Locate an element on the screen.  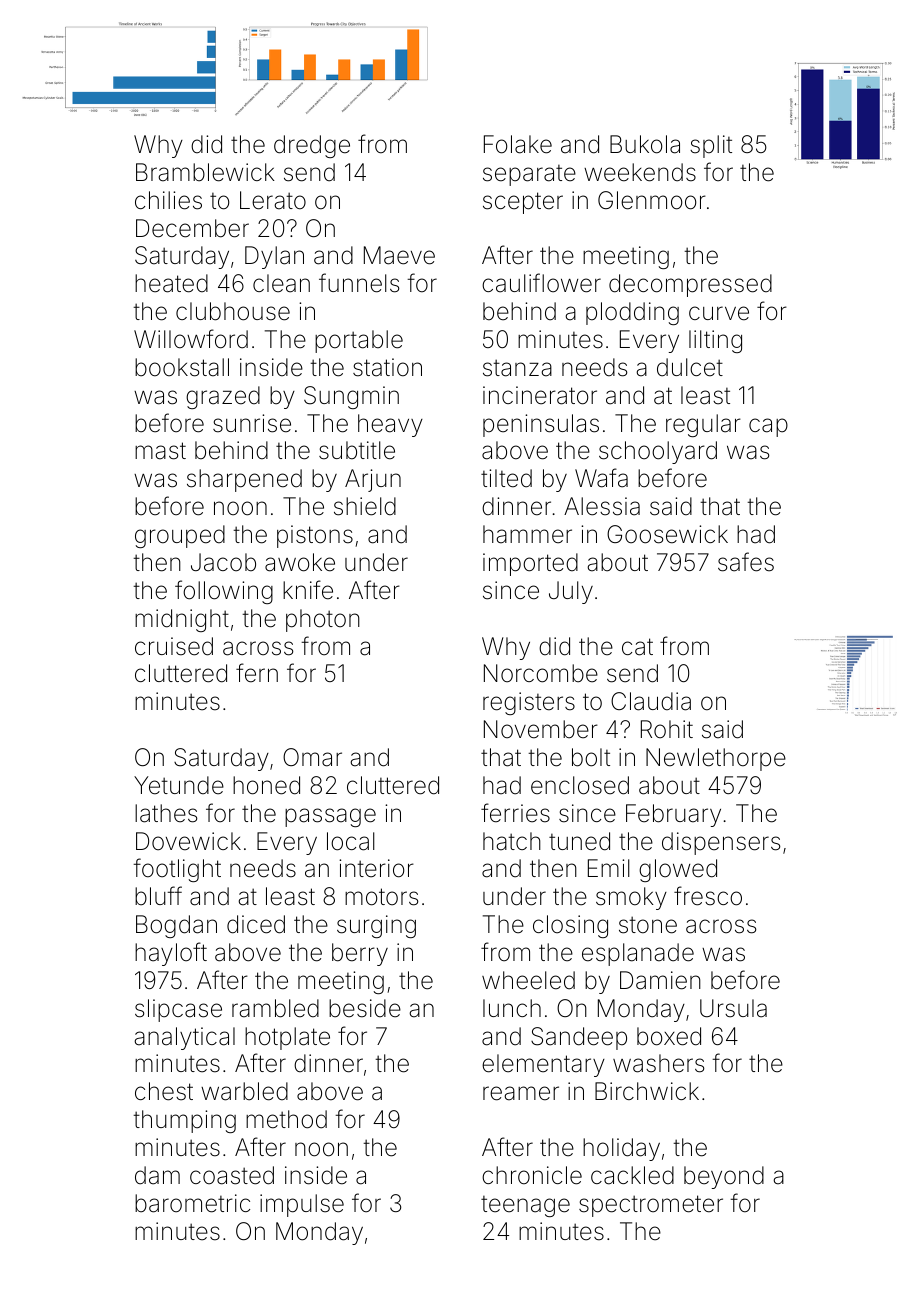
method is located at coordinates (286, 1119).
